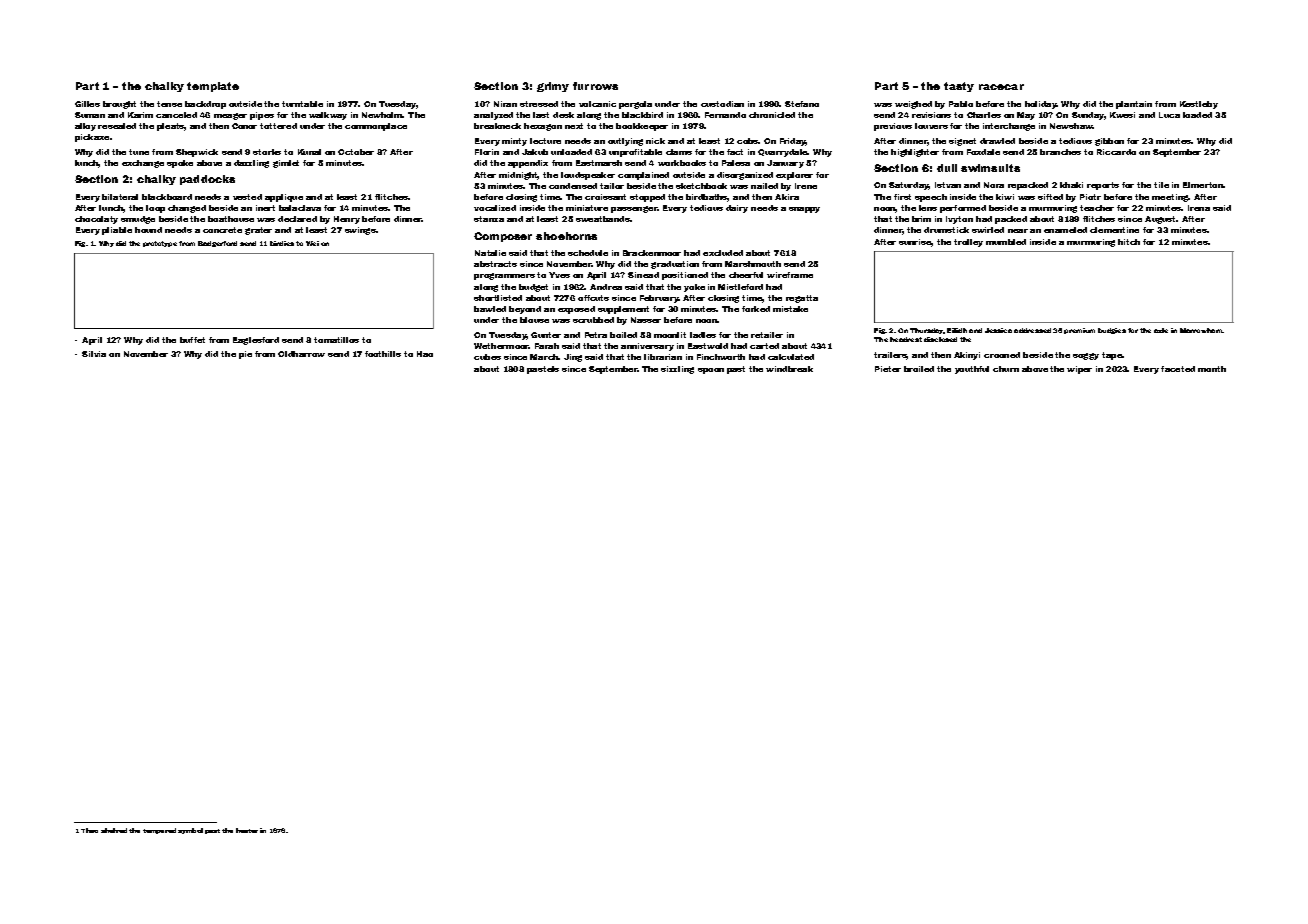  What do you see at coordinates (913, 105) in the page?
I see `weighed` at bounding box center [913, 105].
